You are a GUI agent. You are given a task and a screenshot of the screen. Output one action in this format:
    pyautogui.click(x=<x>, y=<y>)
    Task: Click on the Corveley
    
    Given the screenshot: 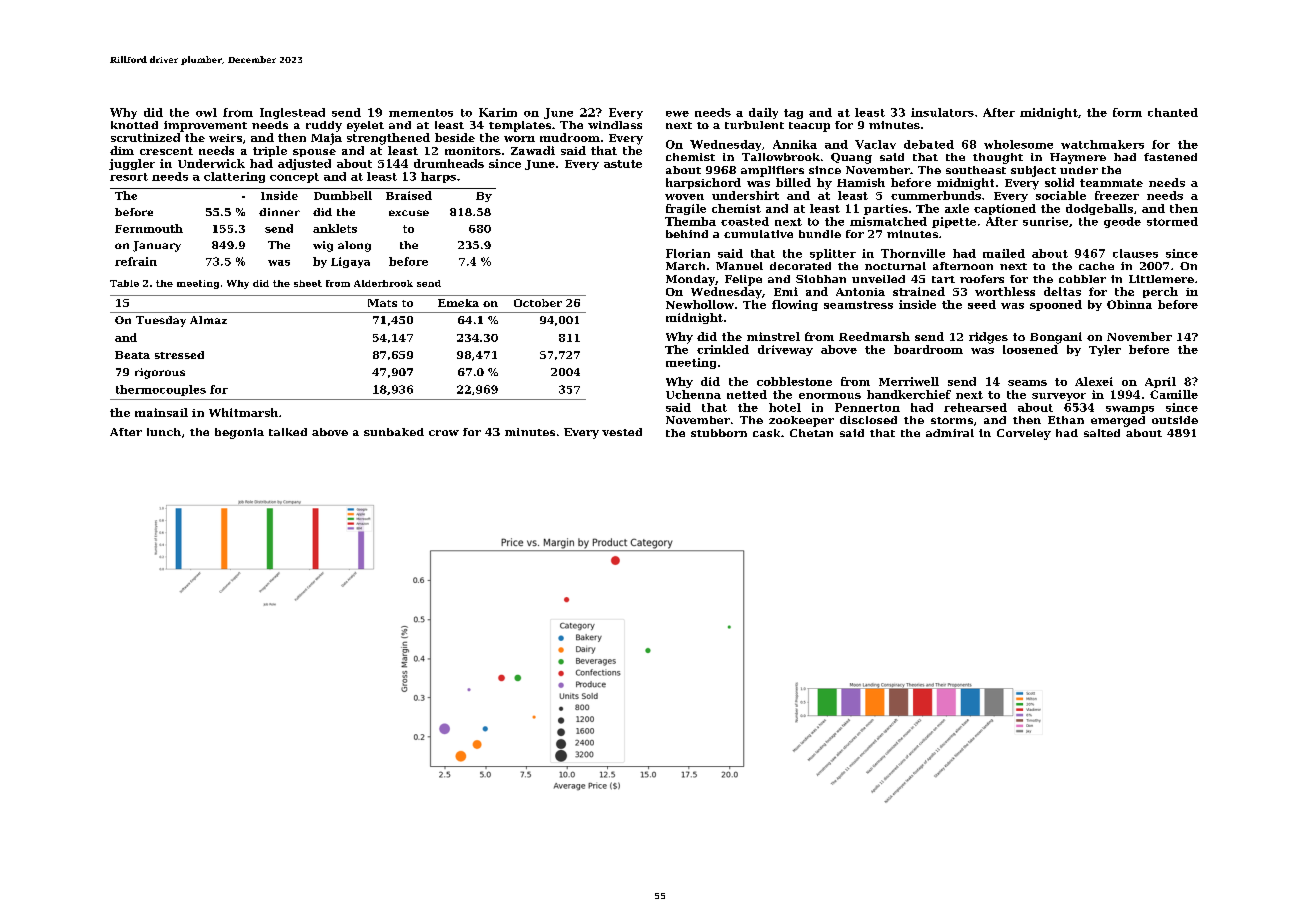 What is the action you would take?
    pyautogui.click(x=1024, y=434)
